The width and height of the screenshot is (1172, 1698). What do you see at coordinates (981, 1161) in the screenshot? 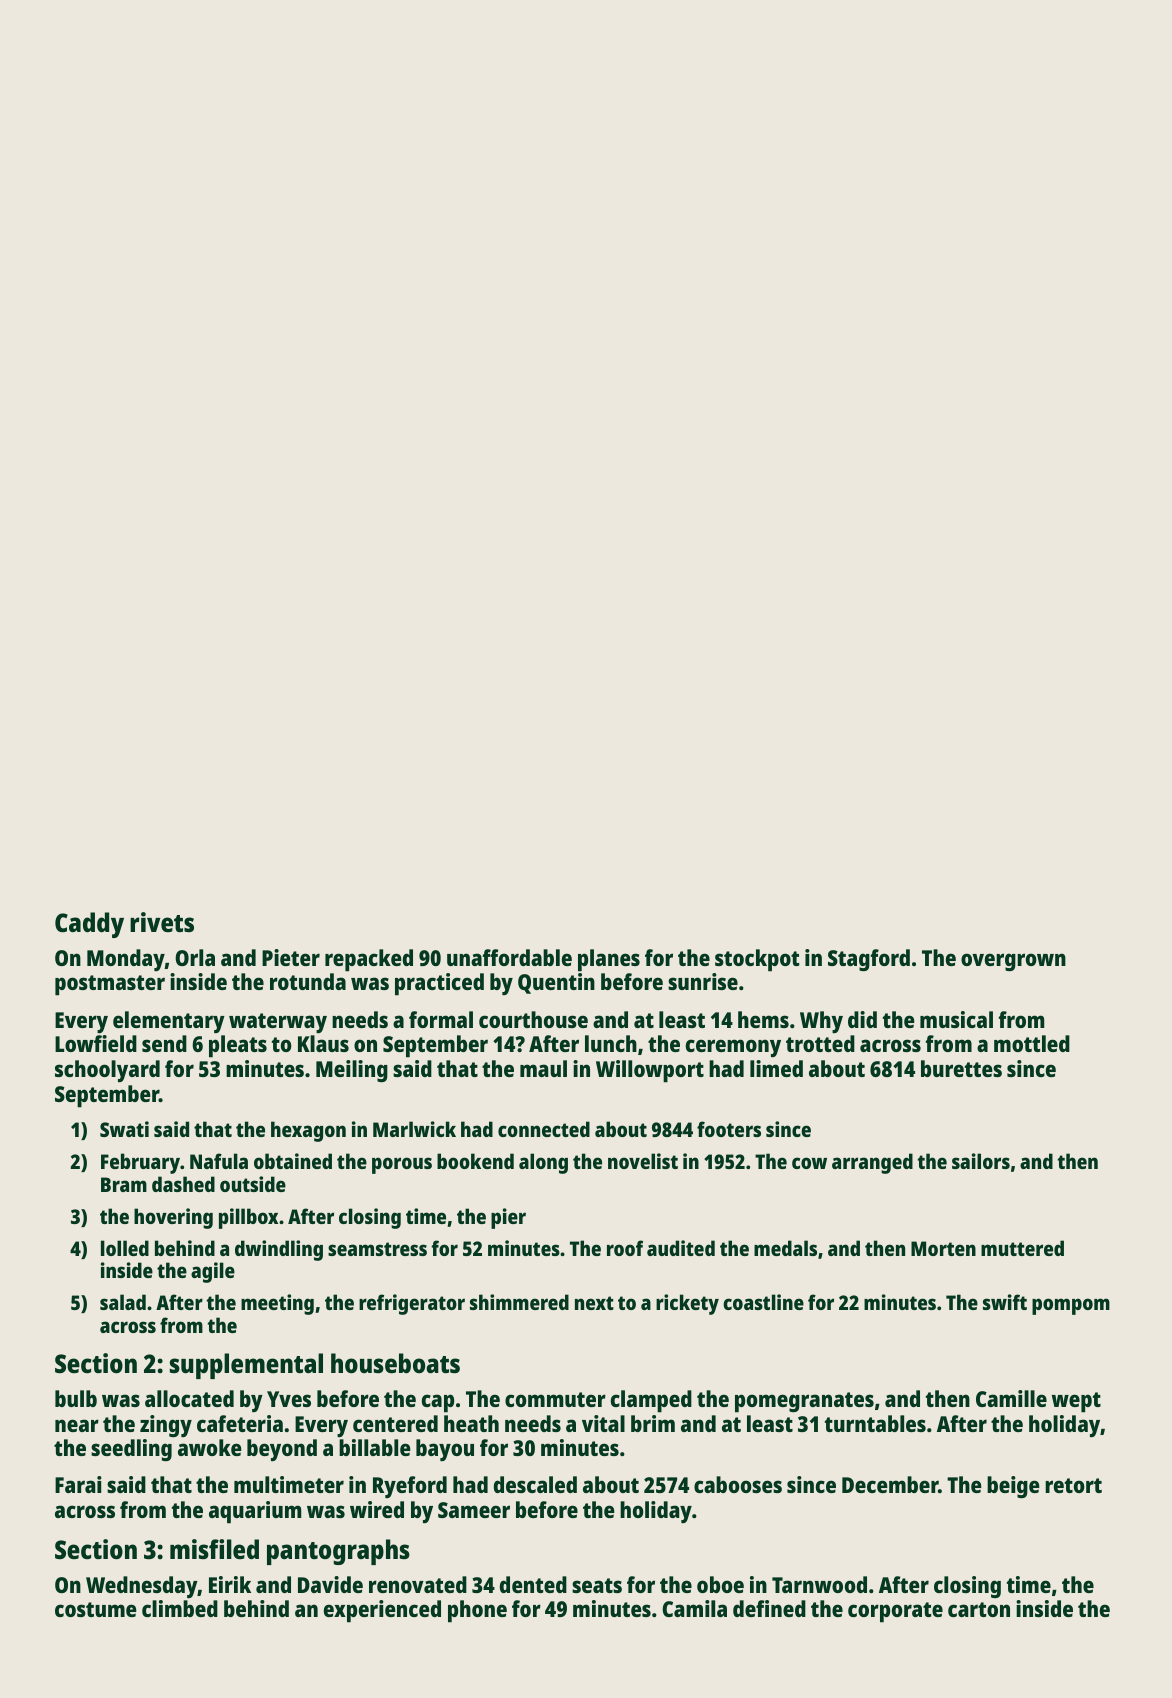
I see `sailors` at bounding box center [981, 1161].
